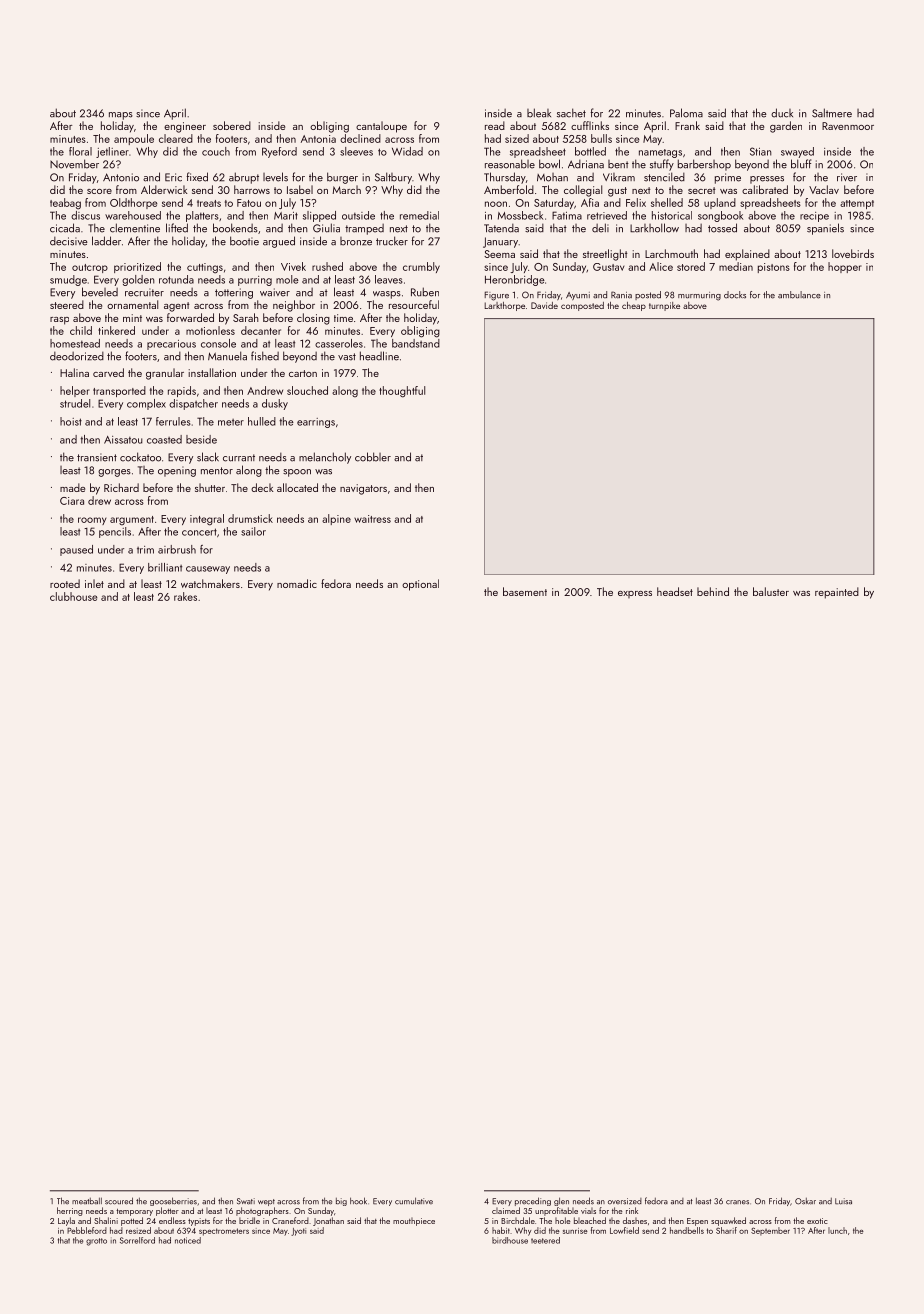 This screenshot has width=924, height=1314. What do you see at coordinates (771, 591) in the screenshot?
I see `baluster` at bounding box center [771, 591].
